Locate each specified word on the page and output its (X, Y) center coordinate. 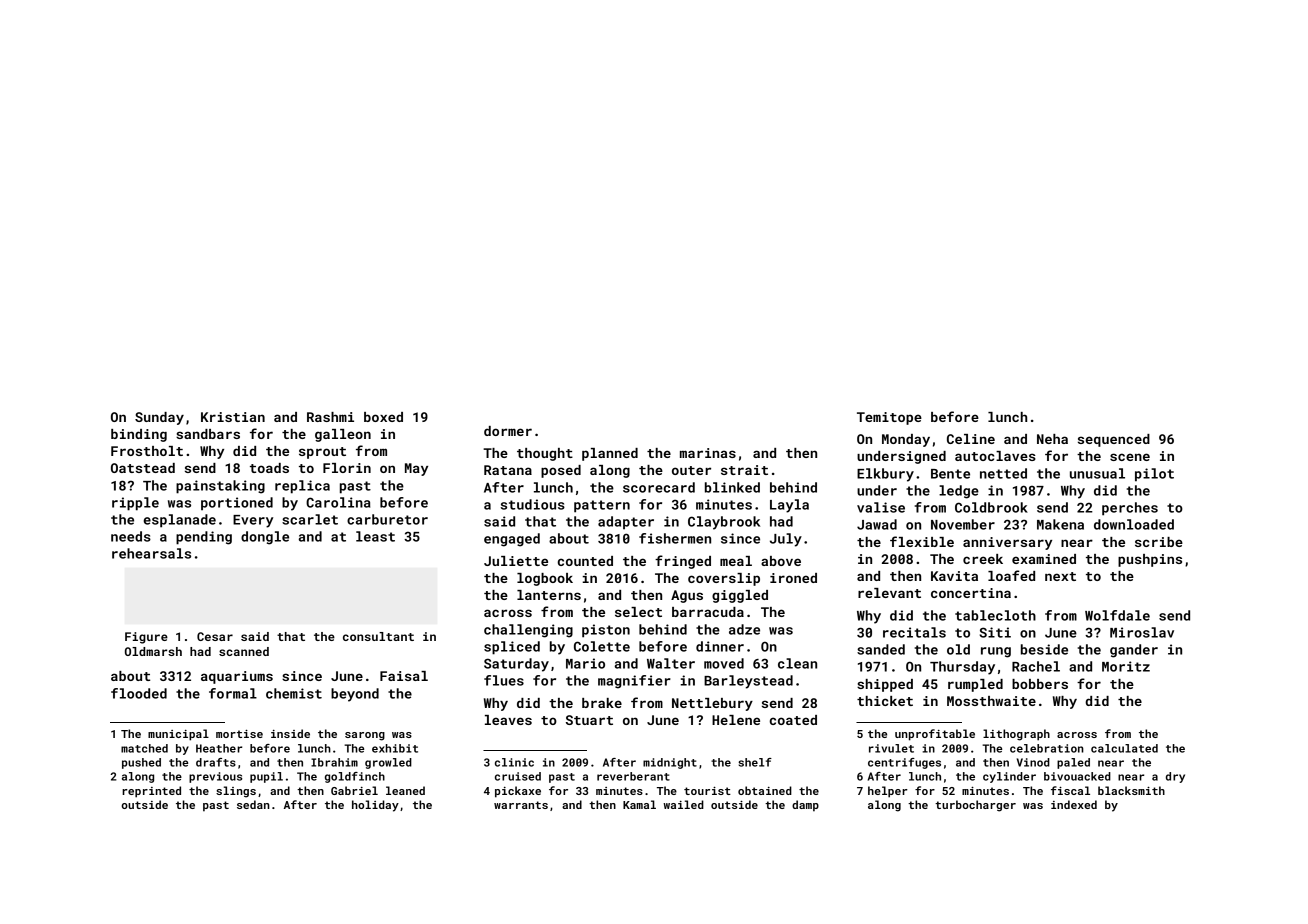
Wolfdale (1117, 615)
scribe (1159, 542)
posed (561, 471)
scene (1130, 457)
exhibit (395, 748)
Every (253, 521)
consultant (378, 636)
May (416, 469)
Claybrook (724, 523)
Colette (602, 646)
